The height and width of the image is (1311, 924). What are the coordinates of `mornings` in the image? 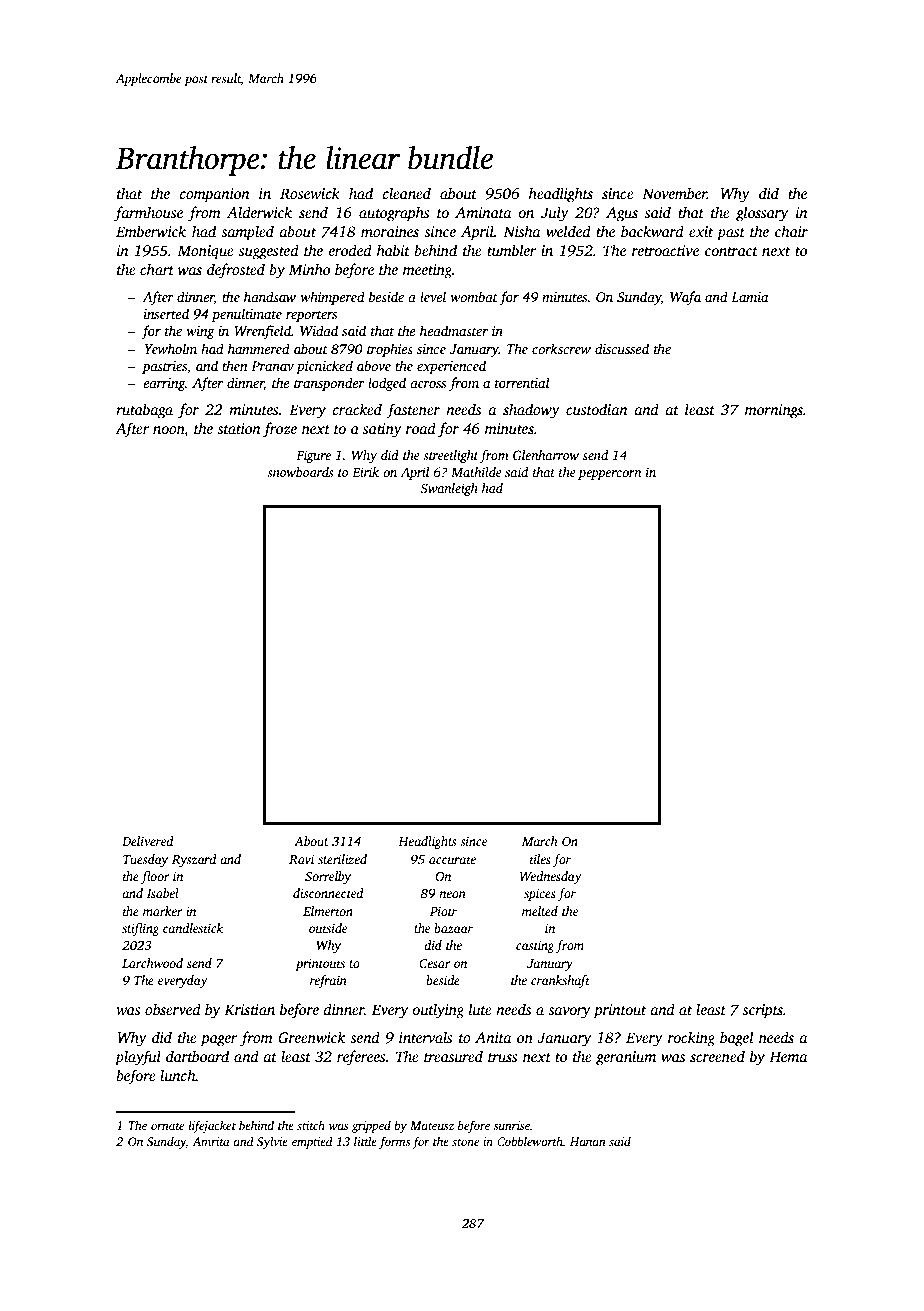 It's located at (774, 411).
